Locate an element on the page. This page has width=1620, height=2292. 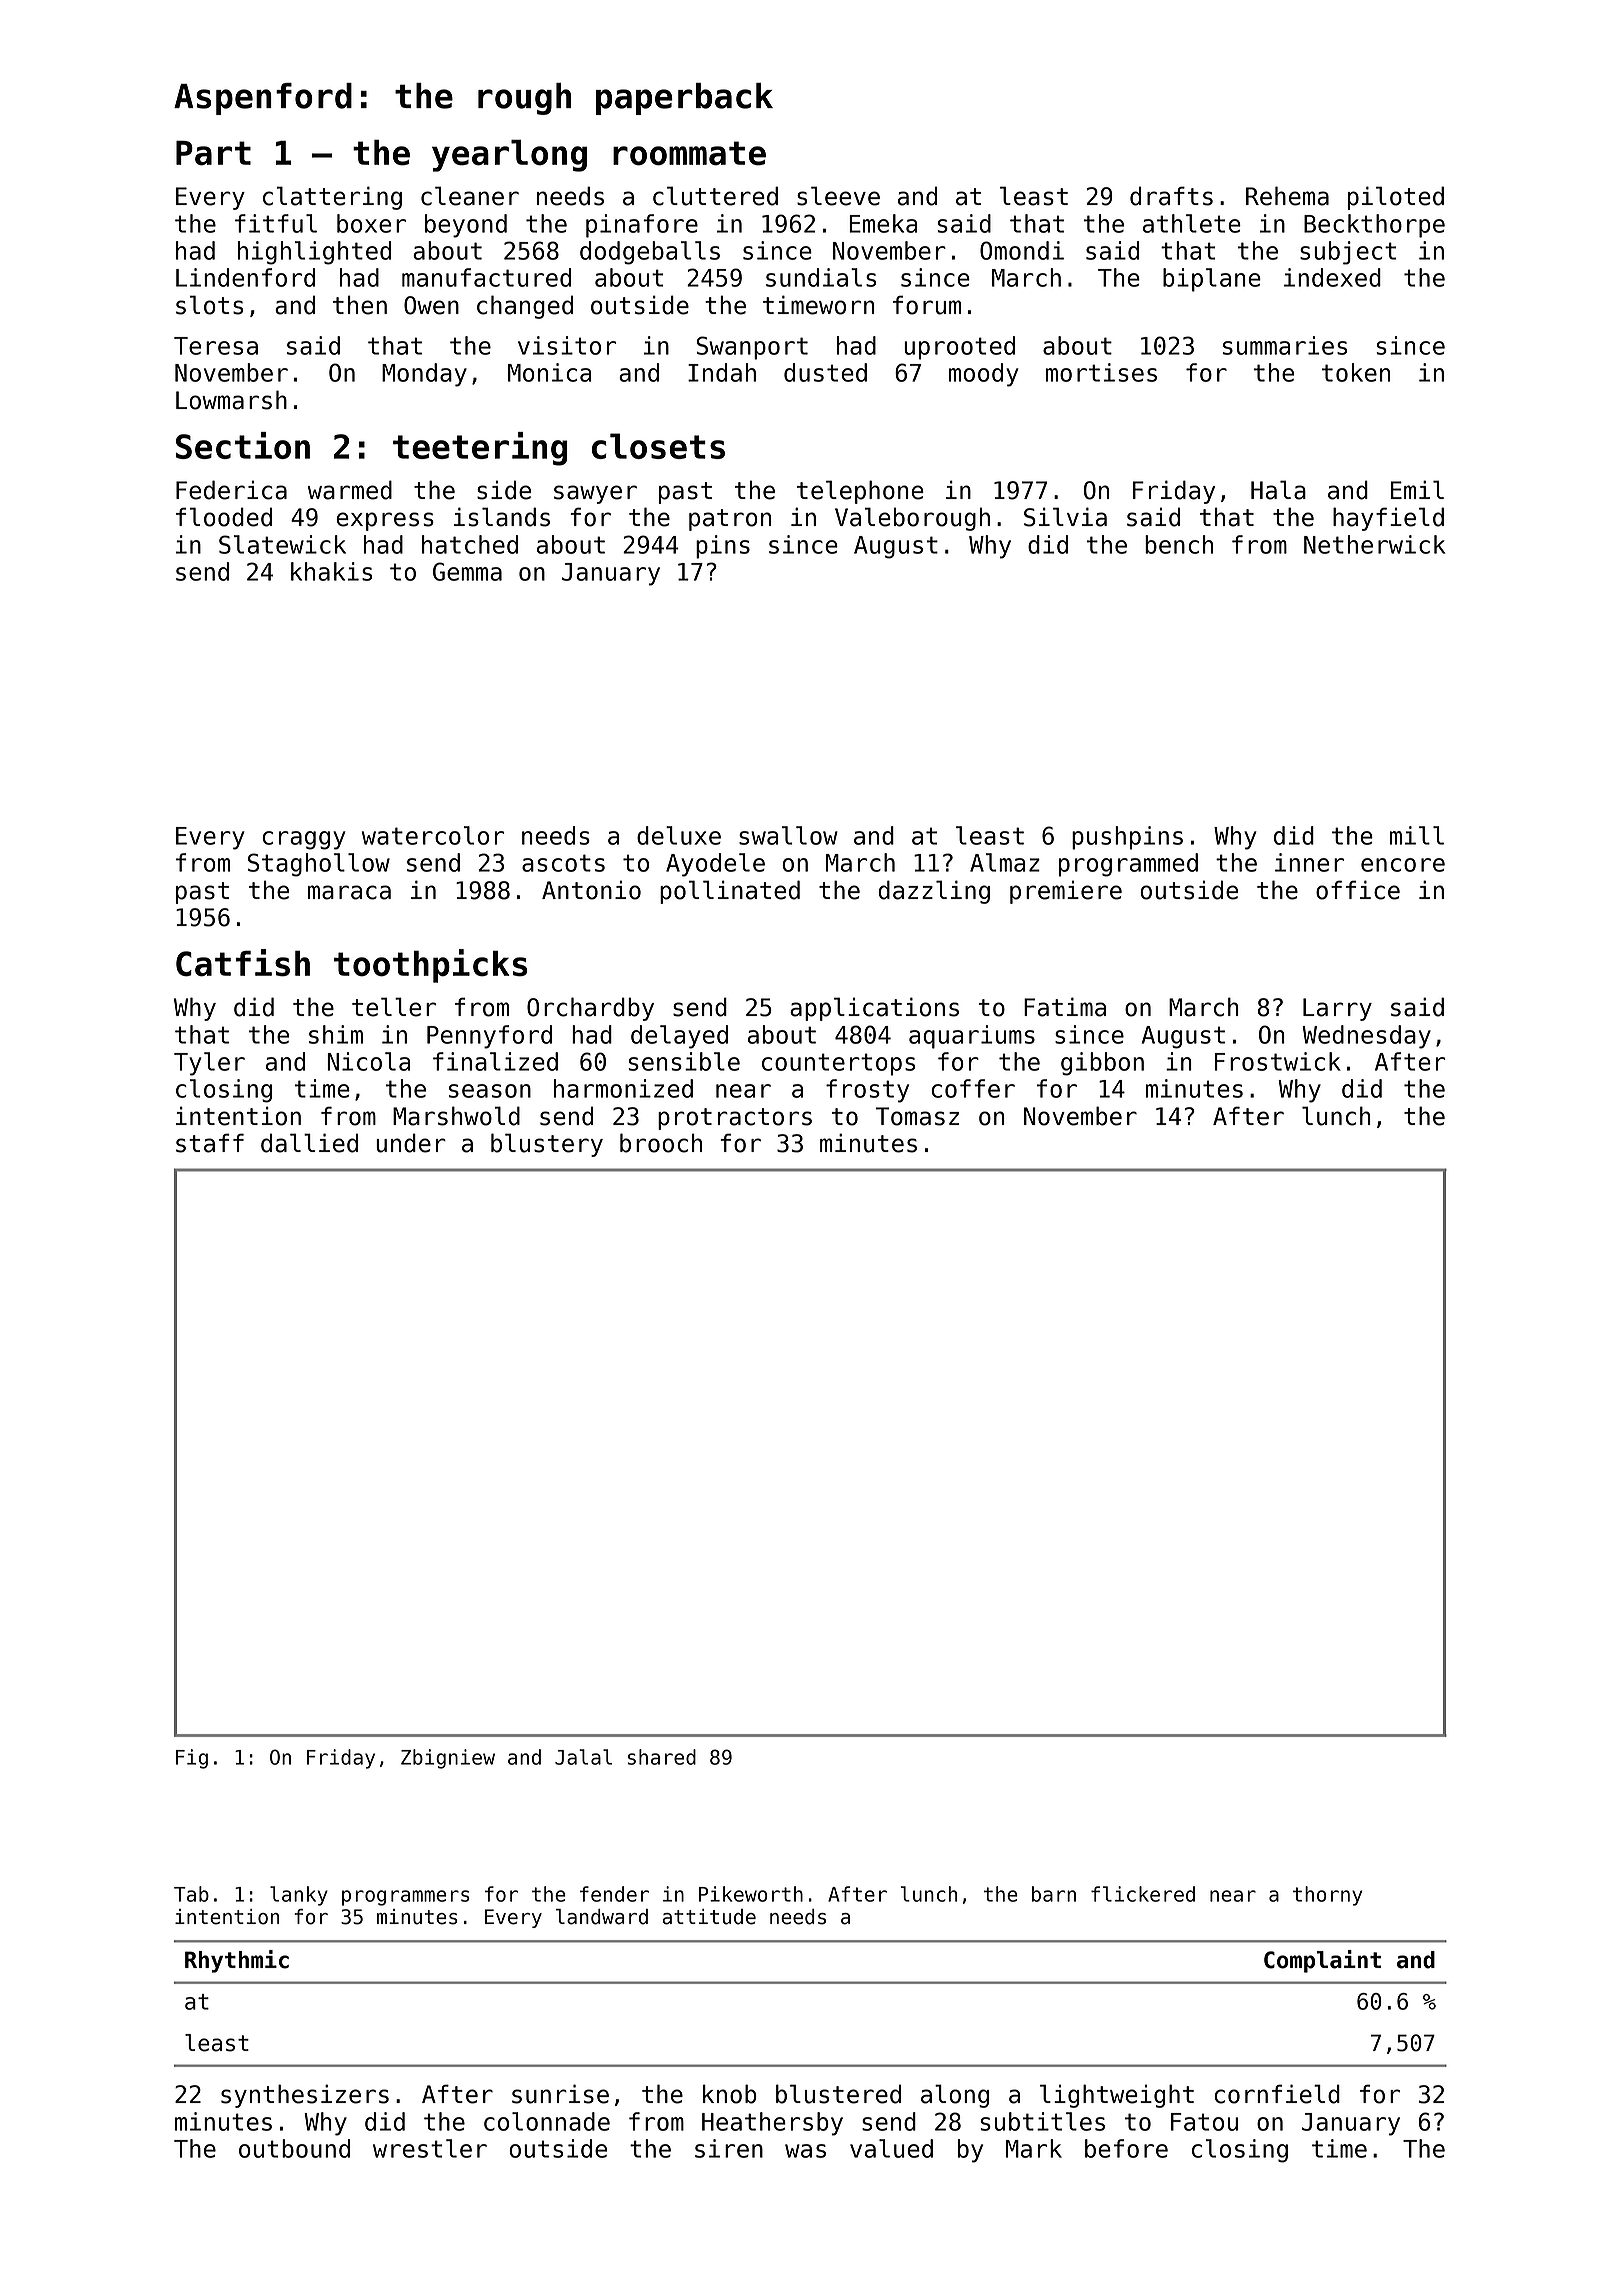
Rehema is located at coordinates (1287, 196).
